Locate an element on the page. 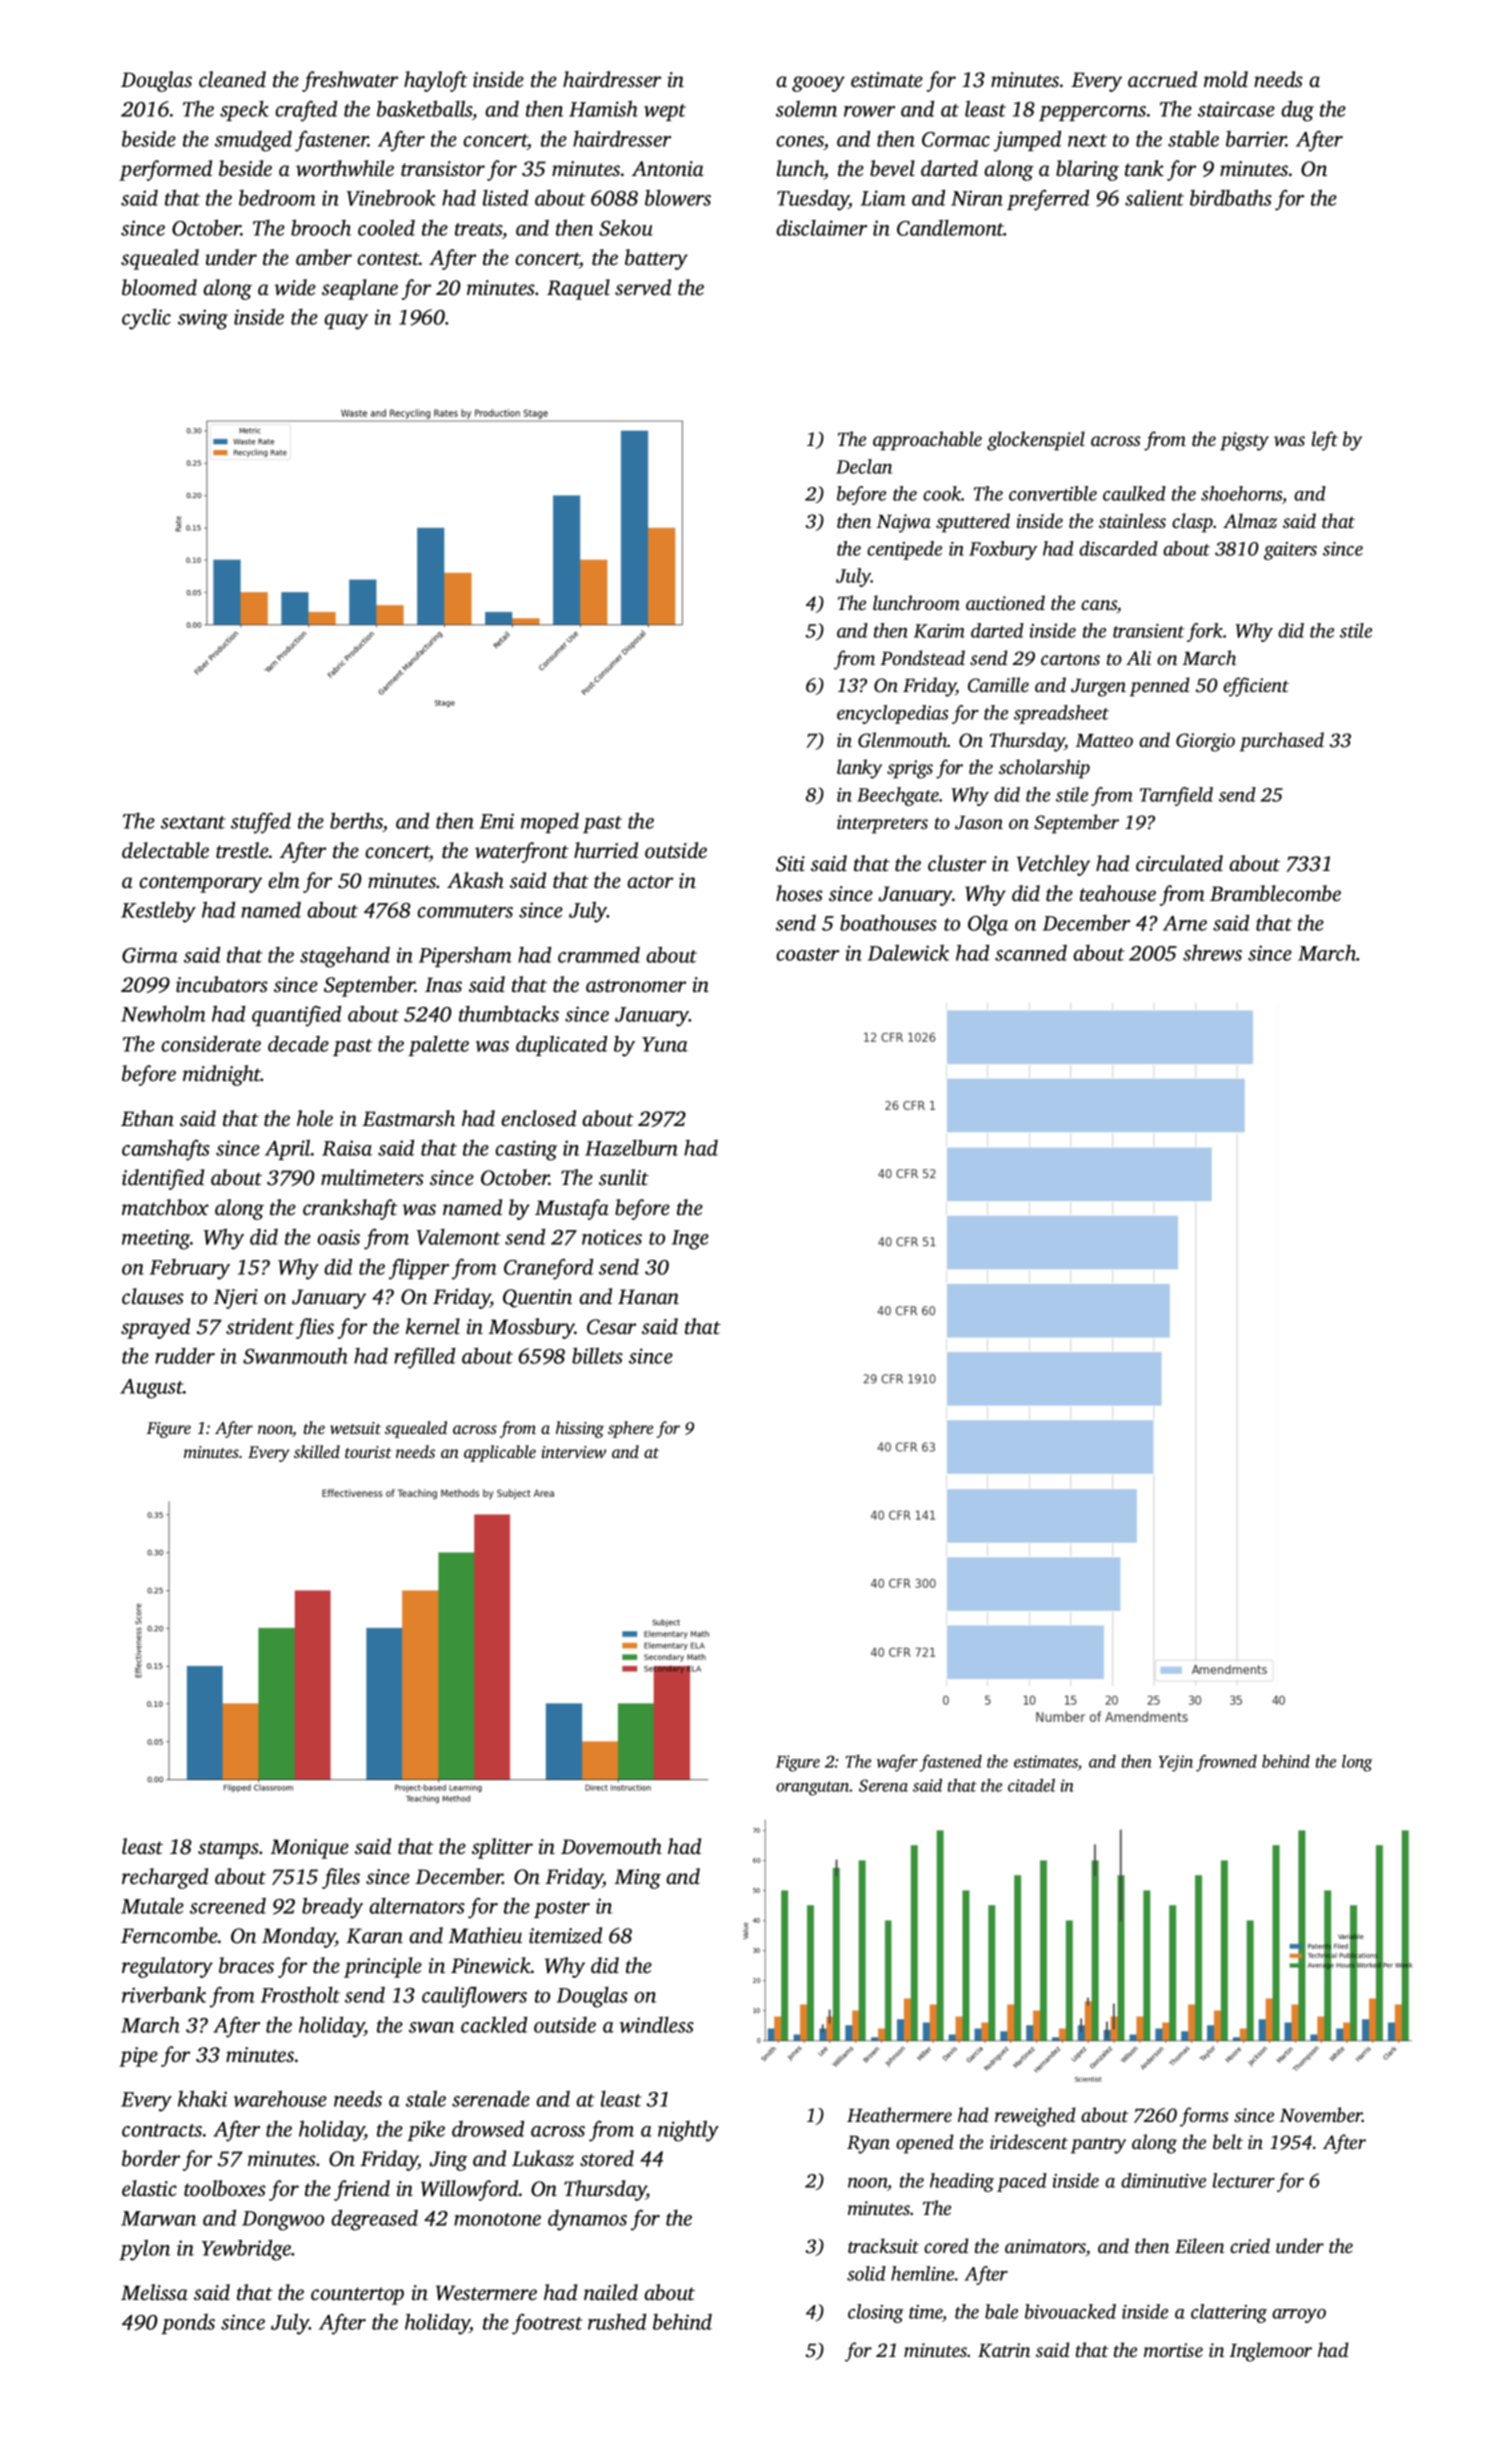 The width and height of the image is (1496, 2464). accrued is located at coordinates (1162, 79).
